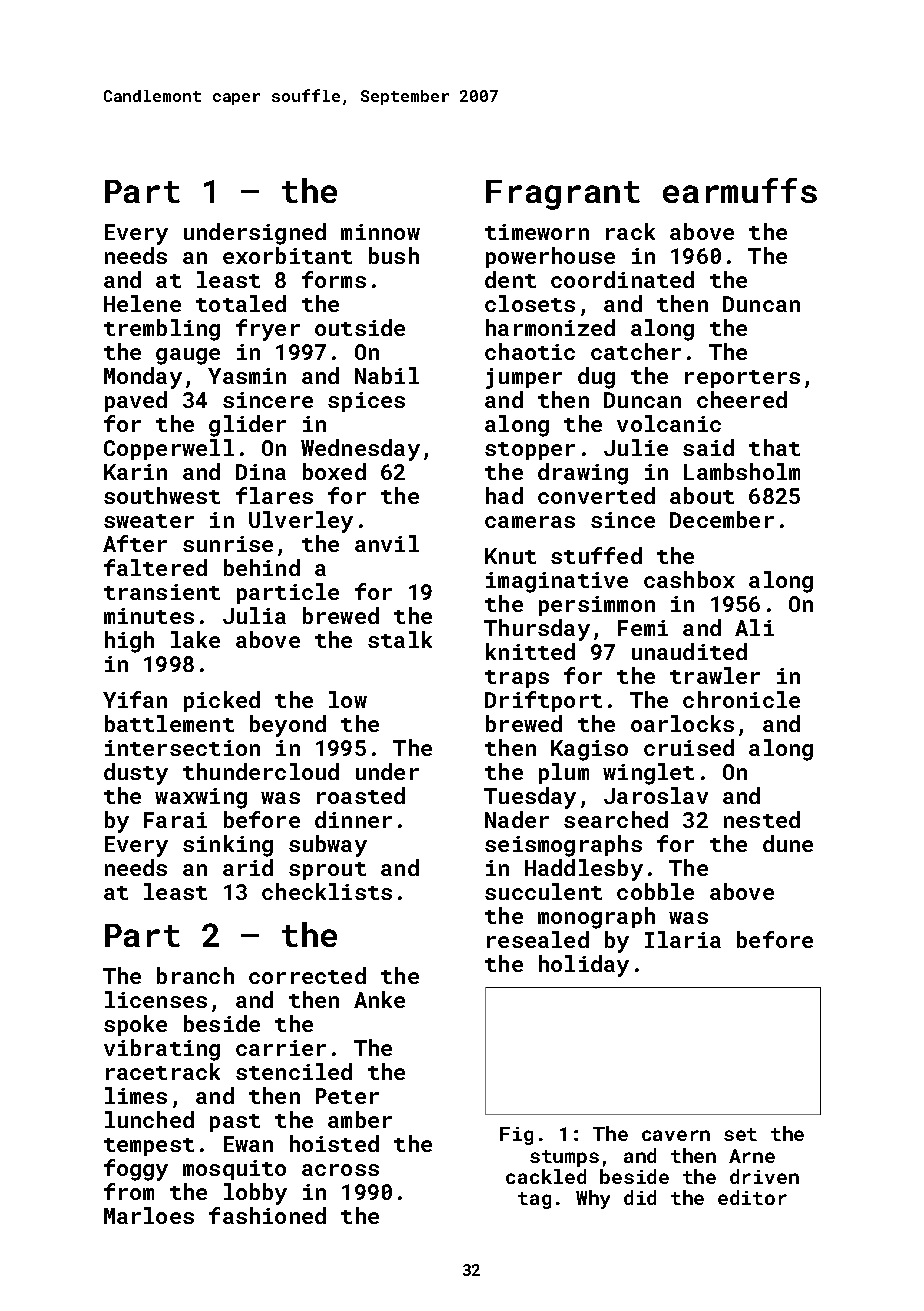 The image size is (924, 1311). I want to click on catcher, so click(636, 351).
